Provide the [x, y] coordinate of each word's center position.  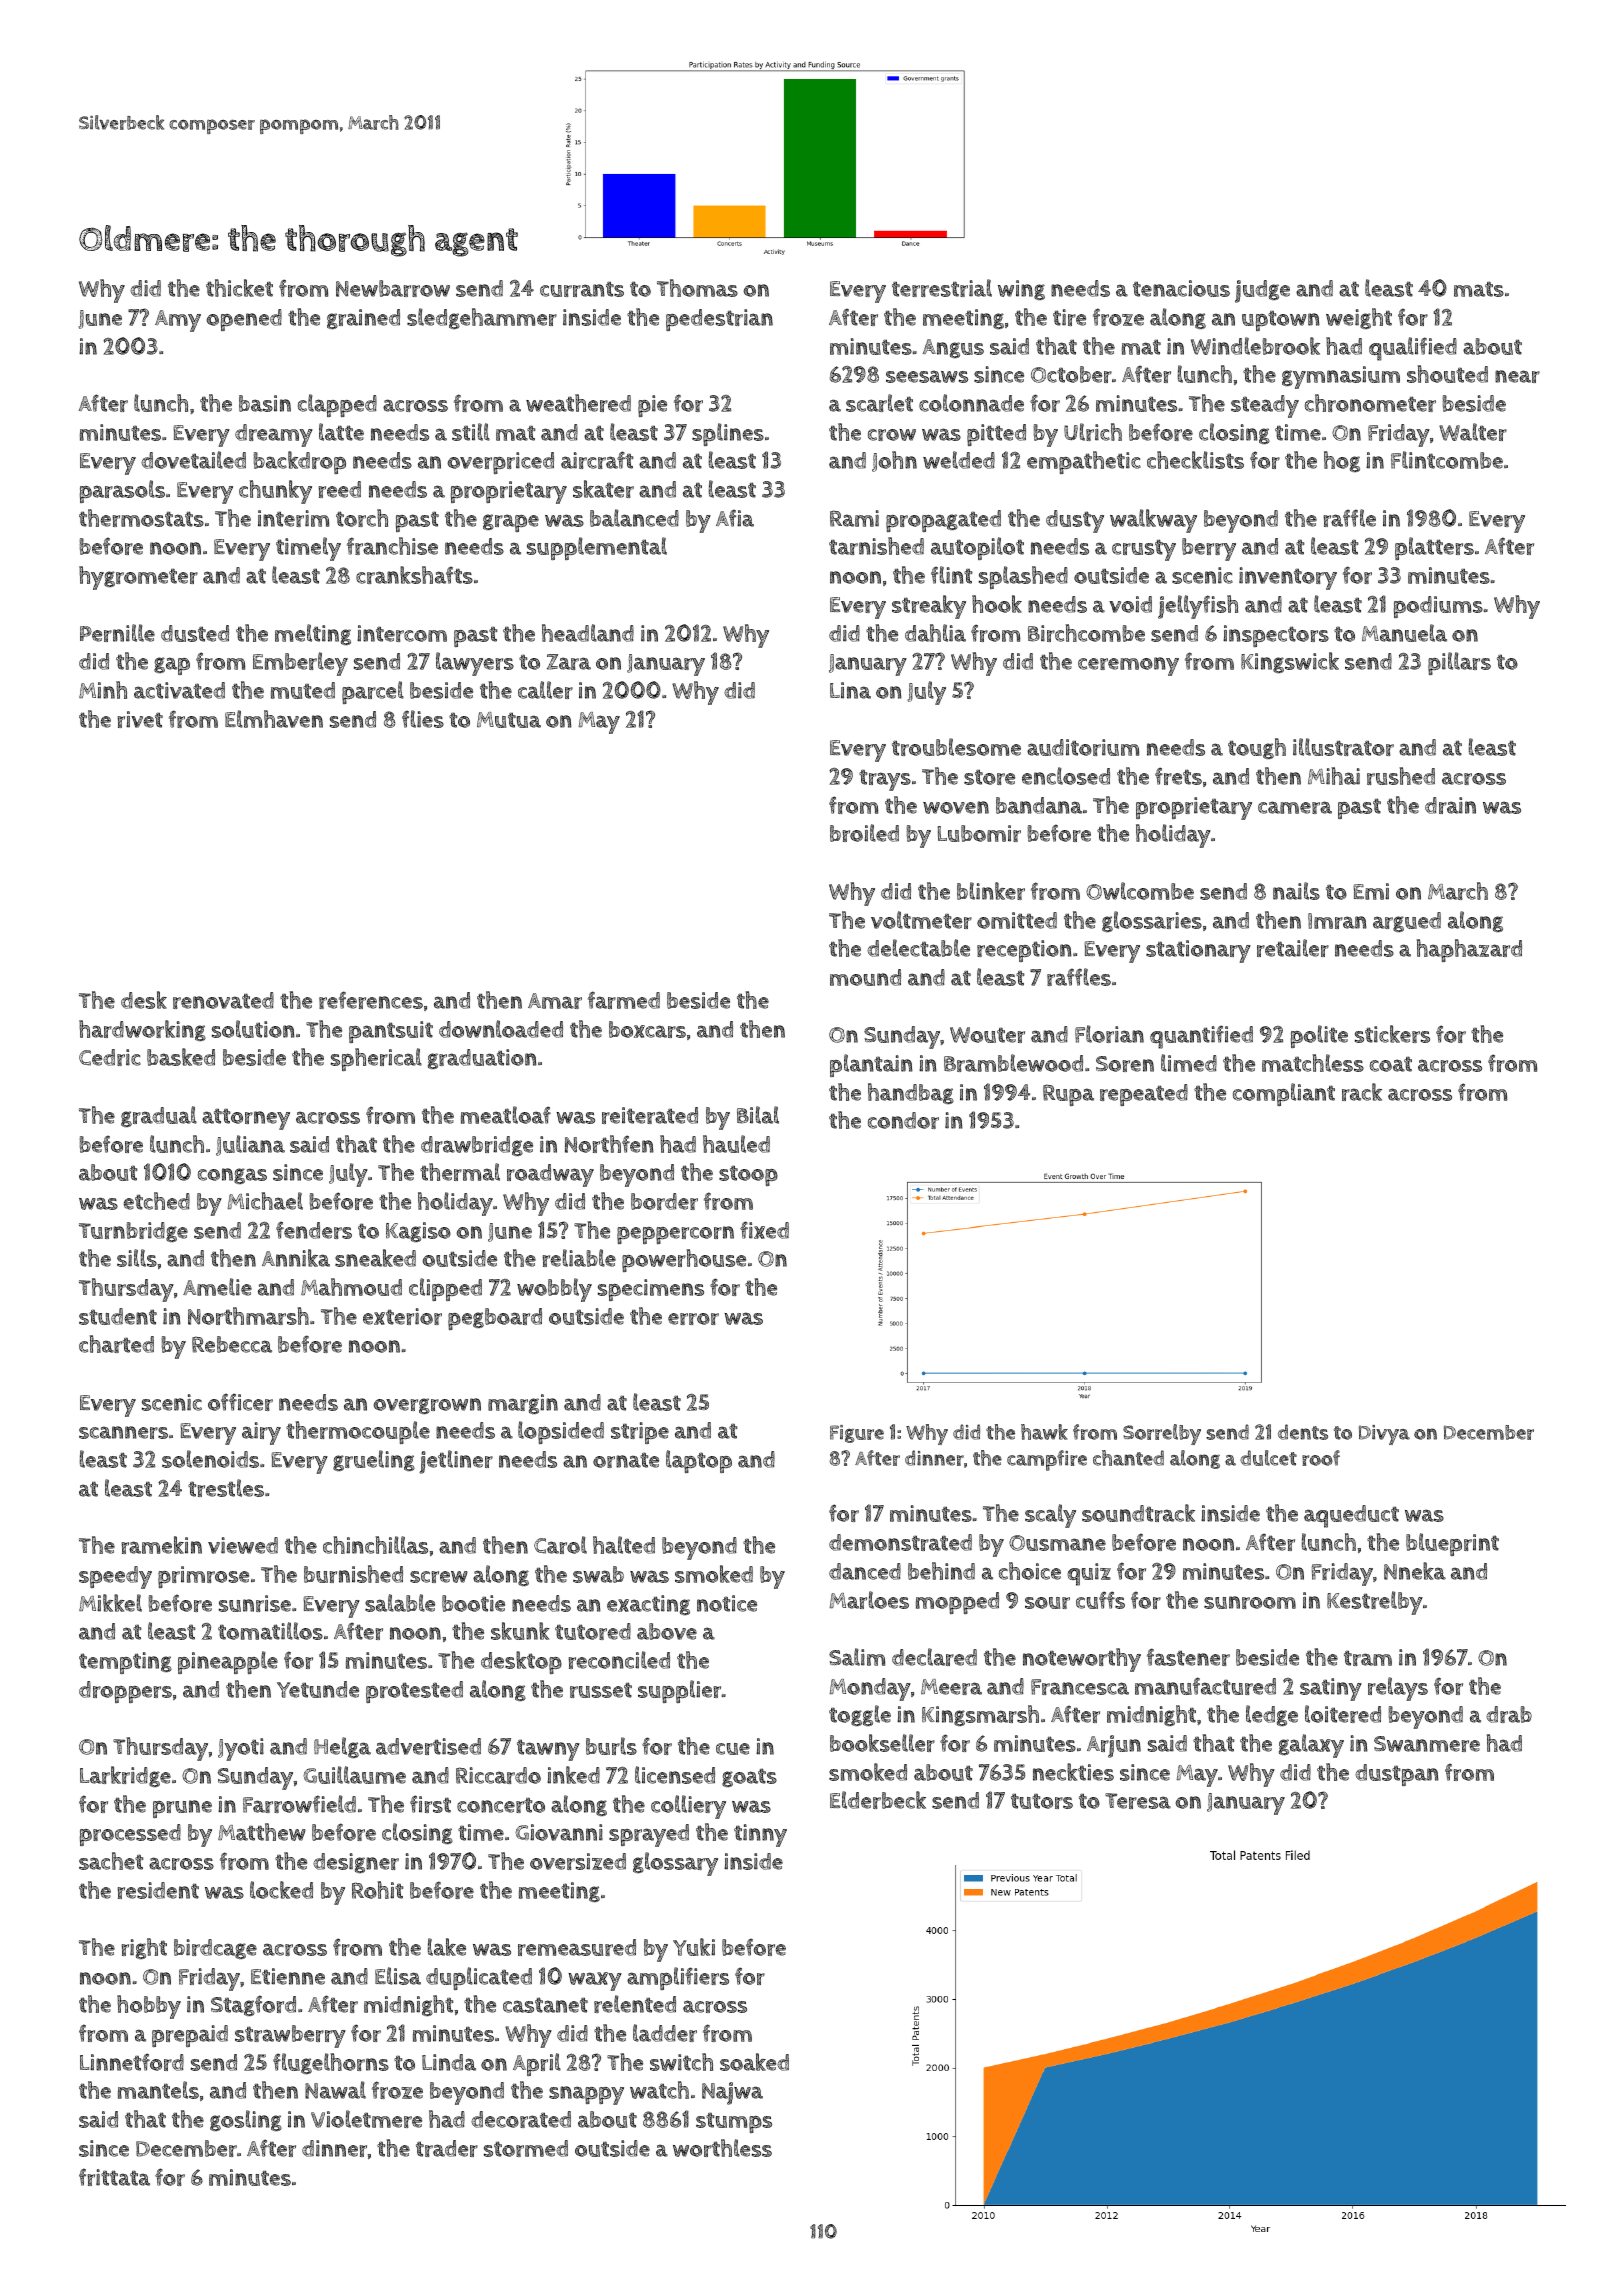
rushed [1401, 776]
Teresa [1138, 1801]
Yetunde [318, 1689]
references [371, 1000]
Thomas [697, 288]
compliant [1284, 1094]
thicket [239, 288]
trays [885, 780]
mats [1479, 289]
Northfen [609, 1144]
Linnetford [132, 2062]
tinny [760, 1835]
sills [137, 1258]
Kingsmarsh [980, 1715]
